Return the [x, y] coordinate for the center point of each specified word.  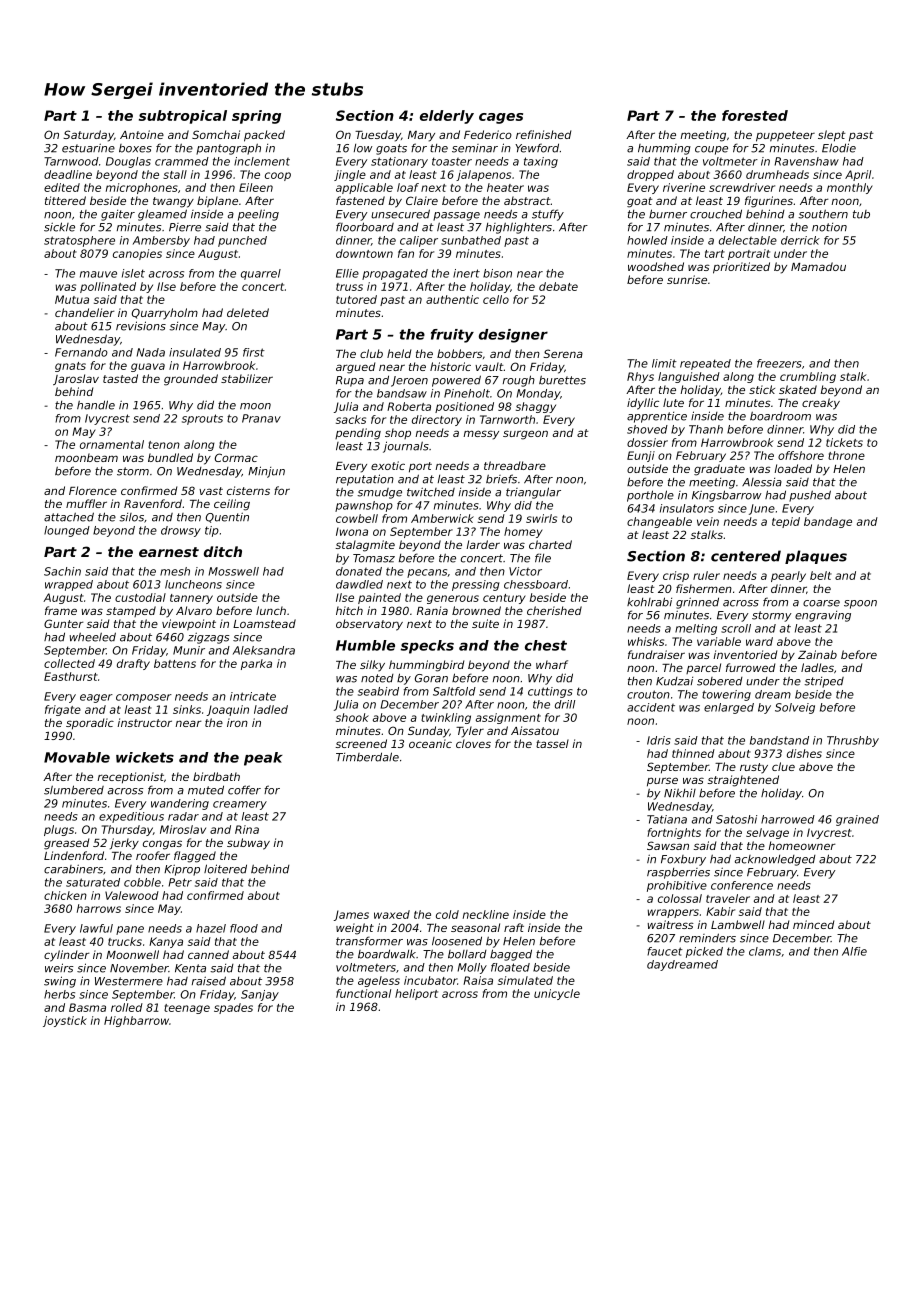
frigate [63, 710]
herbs [59, 994]
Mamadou [818, 266]
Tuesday [378, 136]
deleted [248, 312]
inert [466, 273]
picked [704, 952]
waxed [392, 914]
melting [696, 629]
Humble [365, 645]
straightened [743, 781]
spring [256, 117]
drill [565, 704]
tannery [191, 599]
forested [755, 115]
